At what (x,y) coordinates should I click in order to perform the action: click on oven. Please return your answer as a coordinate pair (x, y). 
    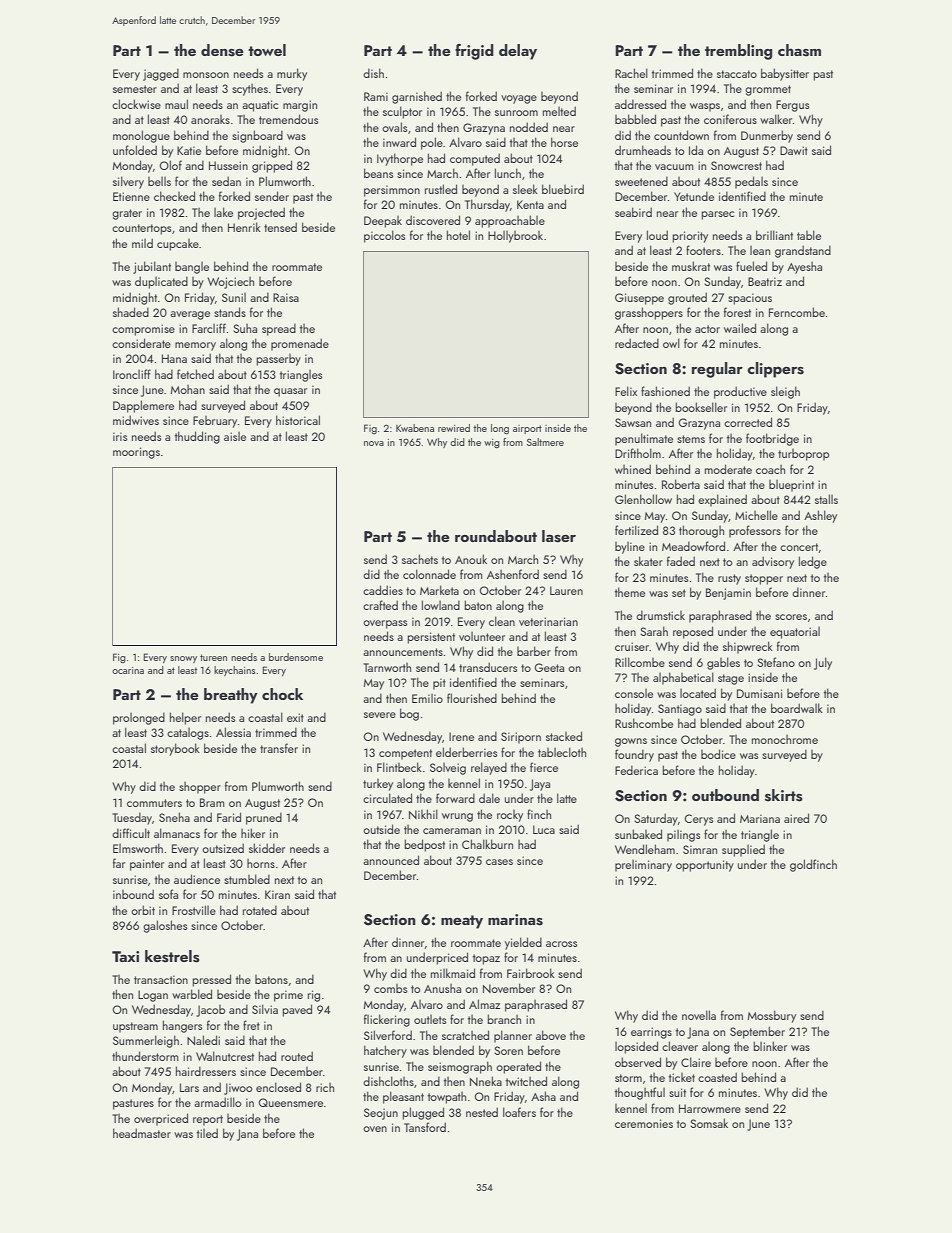
    Looking at the image, I should click on (375, 1129).
